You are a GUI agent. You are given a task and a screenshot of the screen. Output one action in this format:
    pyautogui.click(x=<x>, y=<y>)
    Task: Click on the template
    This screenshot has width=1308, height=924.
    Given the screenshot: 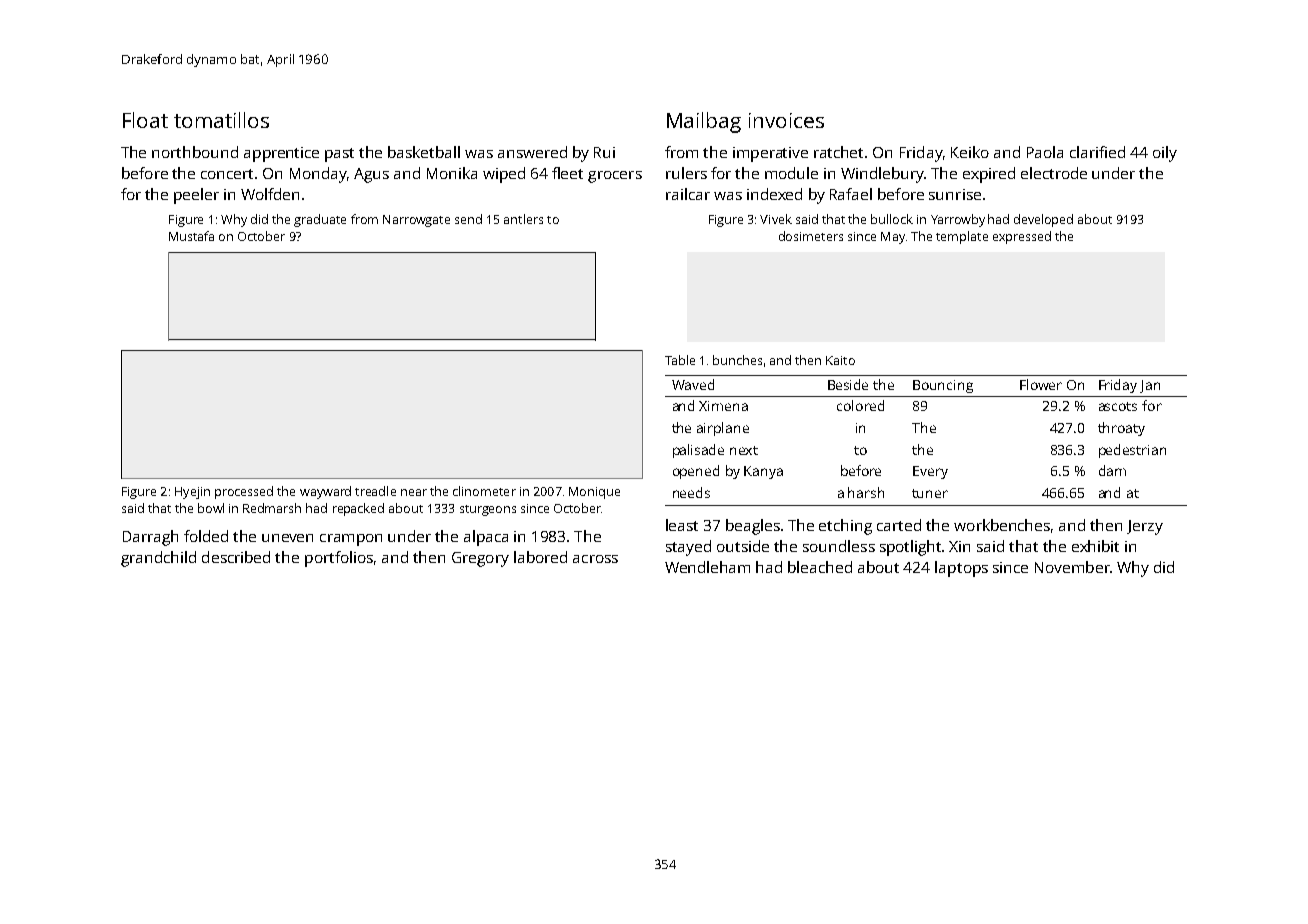 What is the action you would take?
    pyautogui.click(x=962, y=237)
